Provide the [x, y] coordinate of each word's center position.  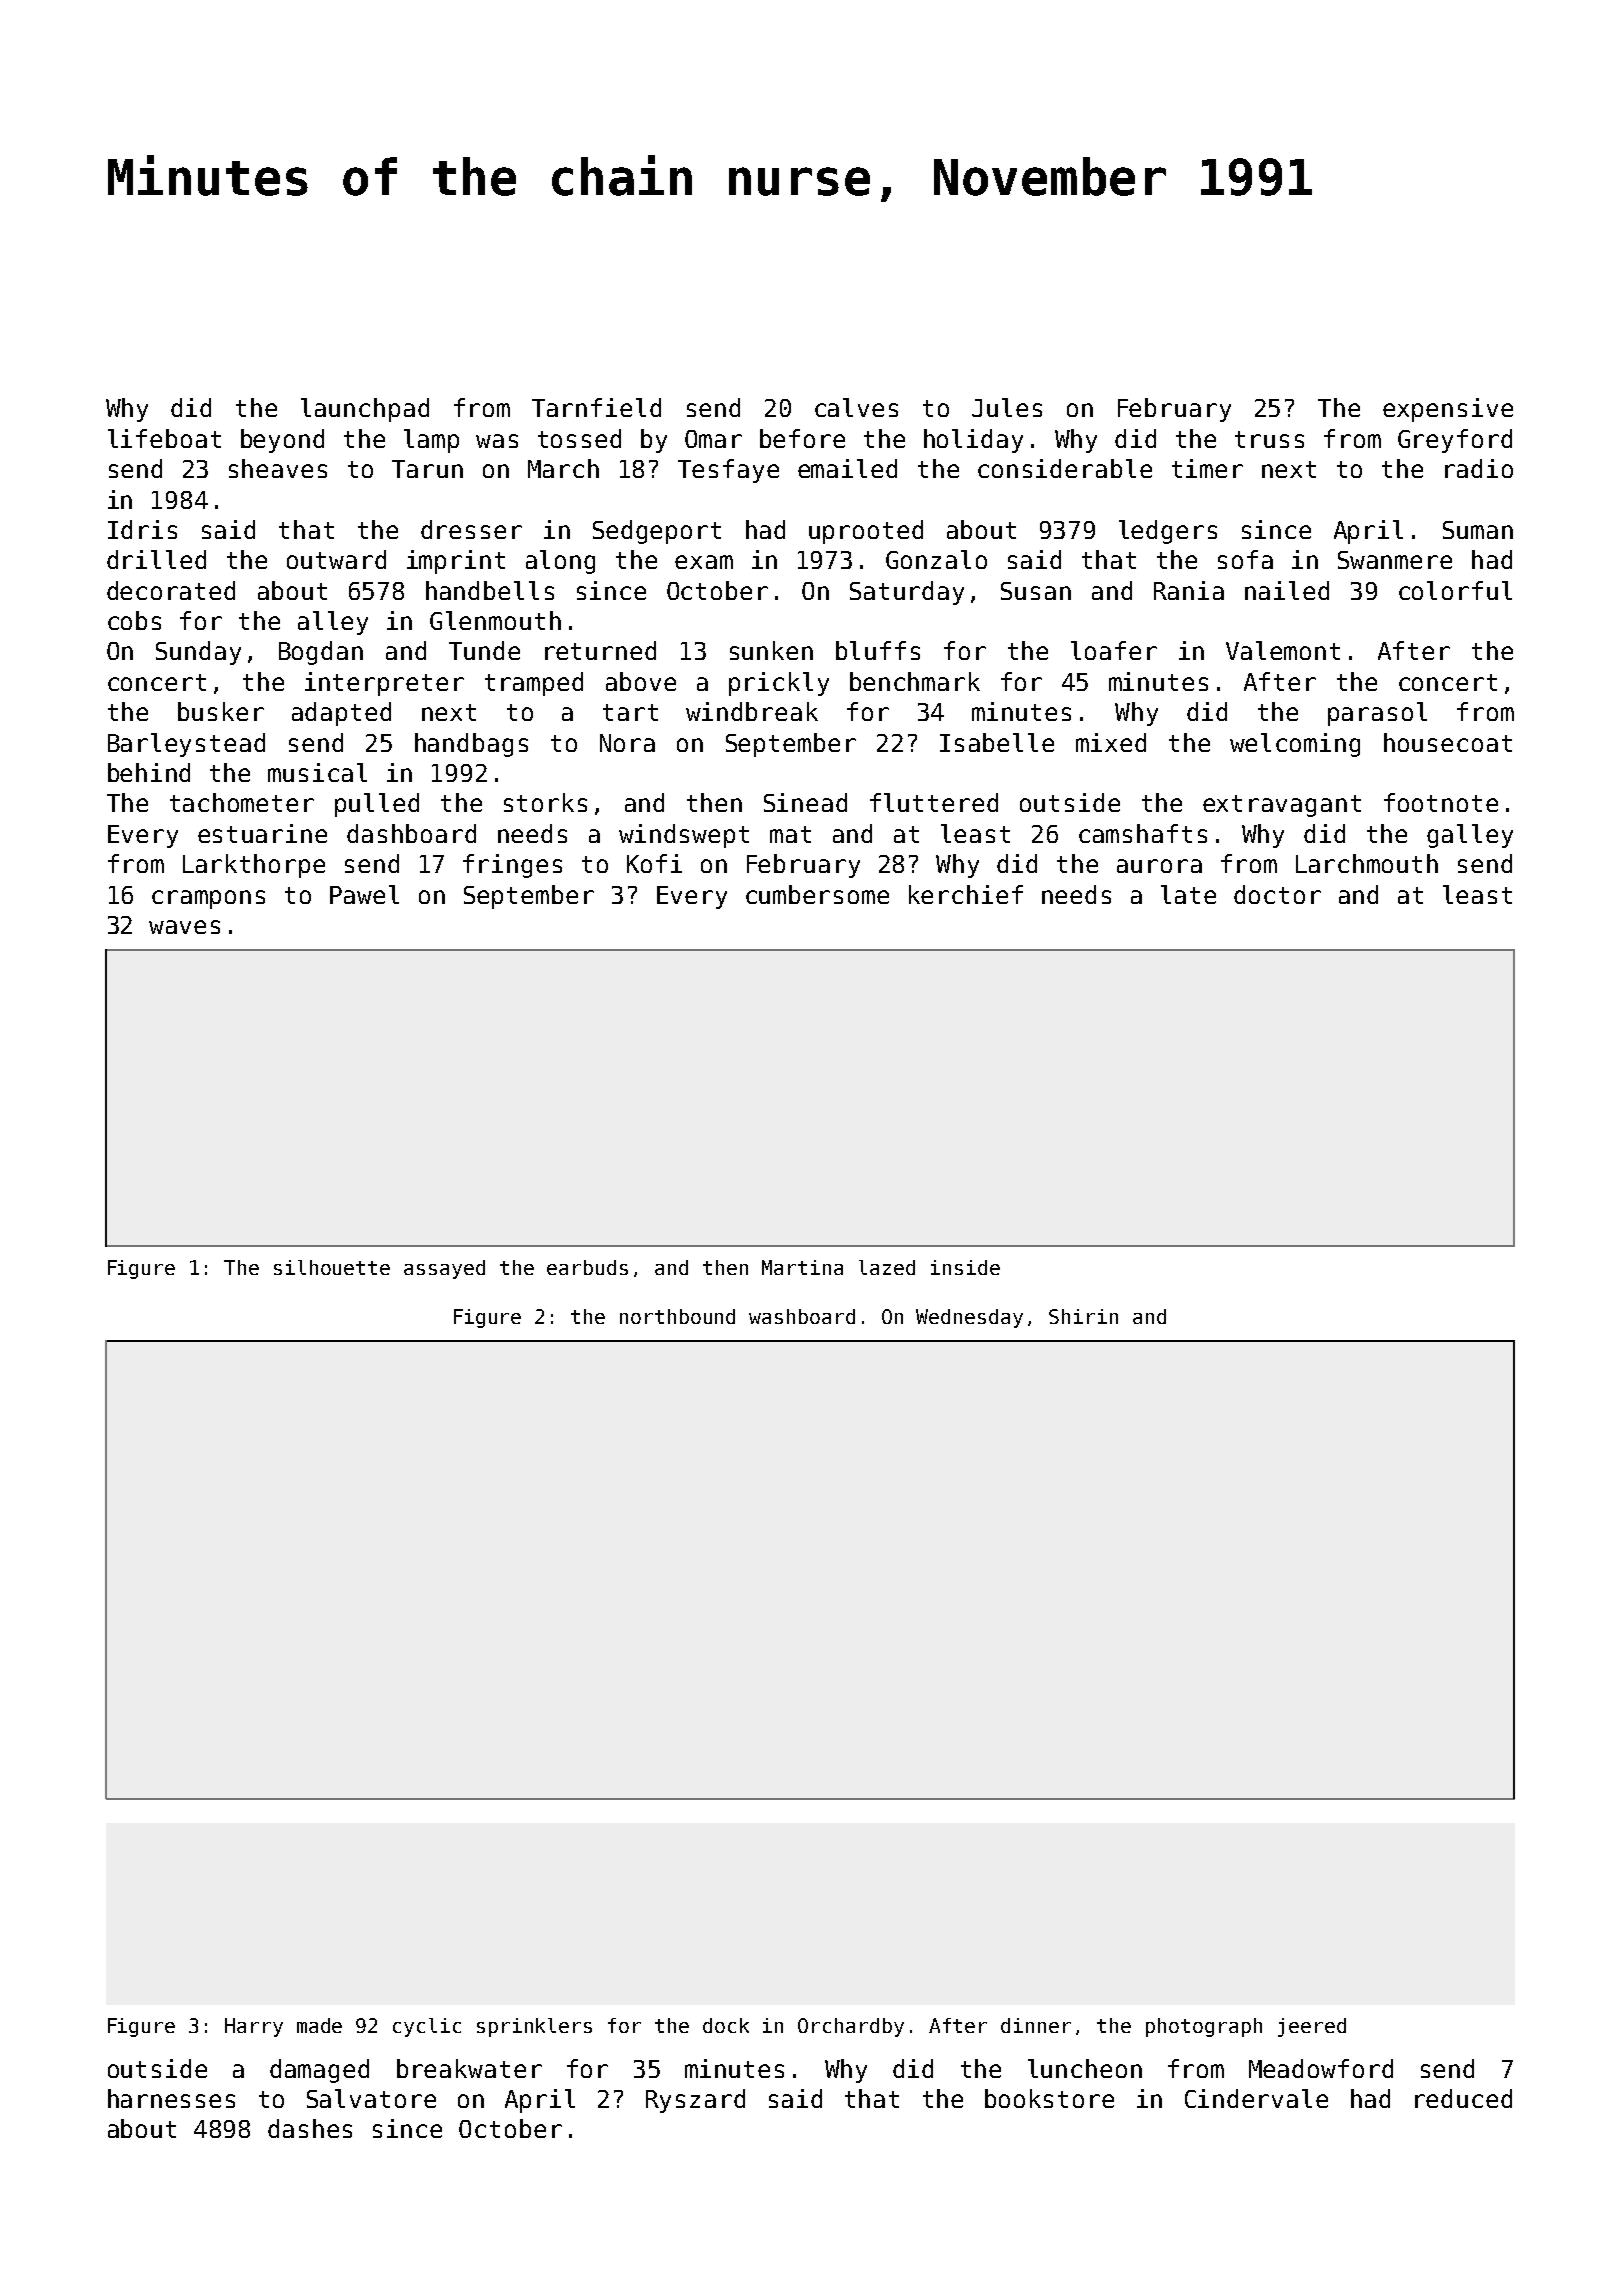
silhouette [332, 1267]
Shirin [1083, 1316]
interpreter [384, 684]
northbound [677, 1316]
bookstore [1049, 2098]
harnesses [171, 2098]
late [1188, 894]
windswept [684, 836]
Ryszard [695, 2101]
